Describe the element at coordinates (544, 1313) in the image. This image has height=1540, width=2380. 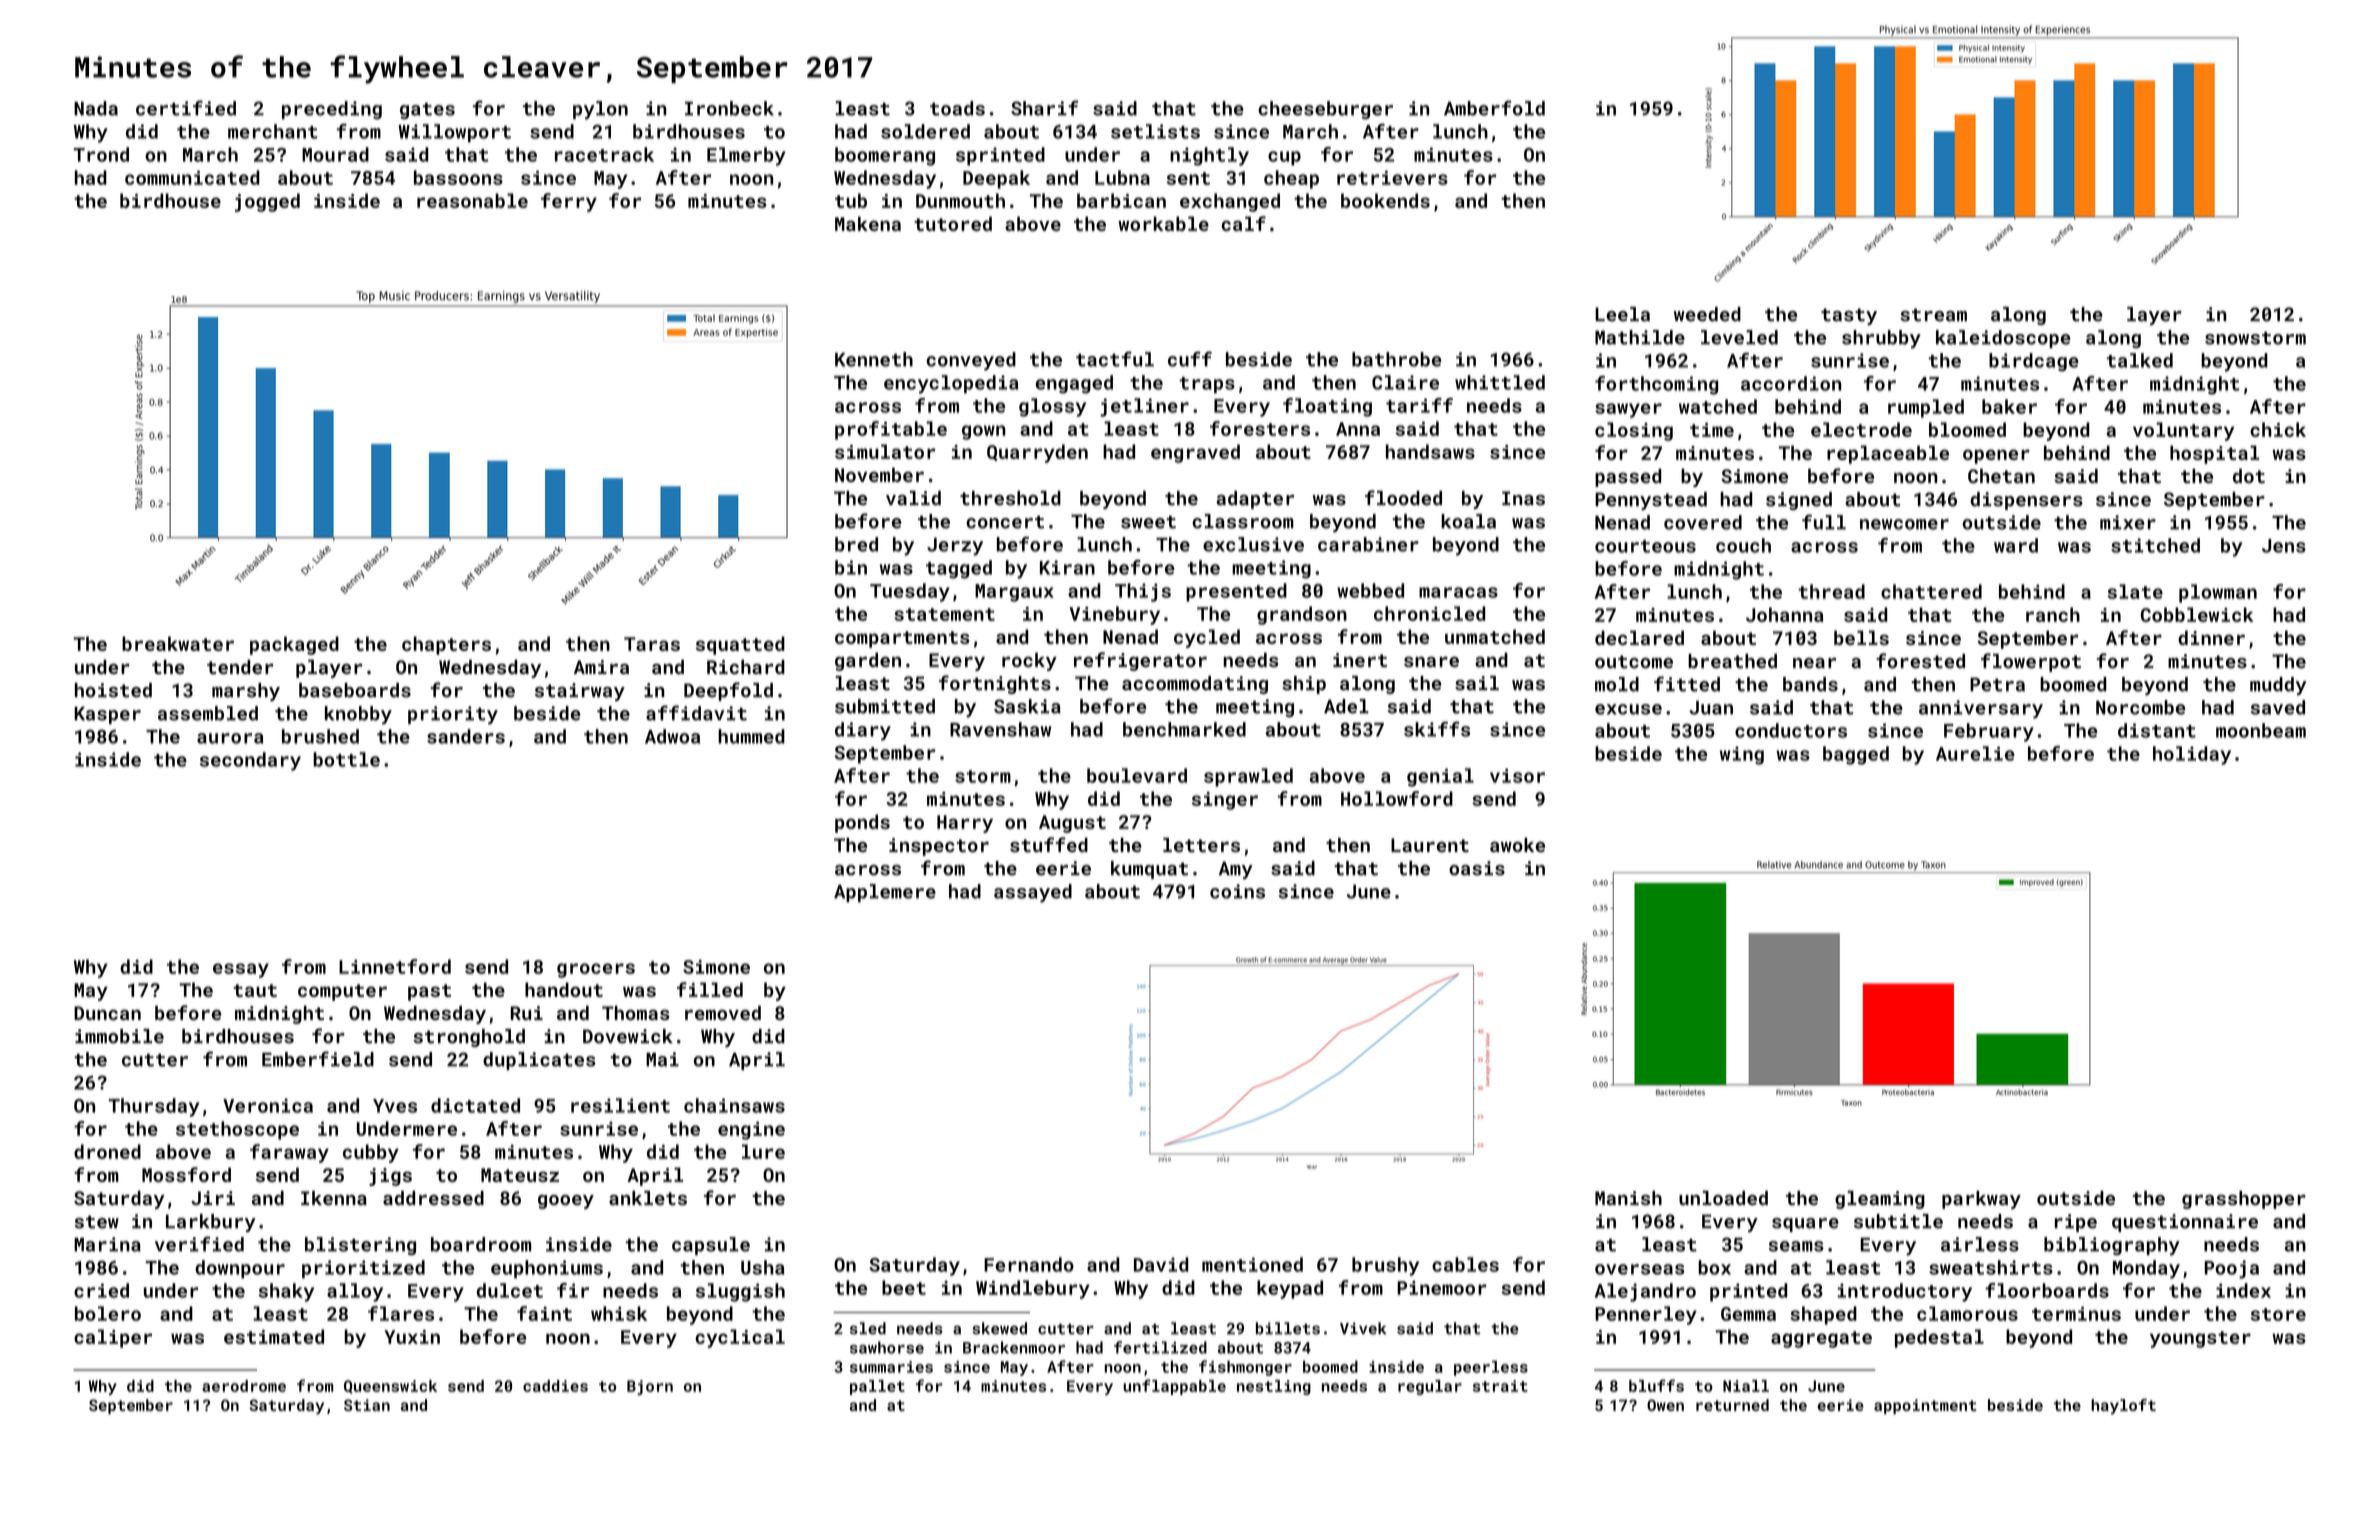
I see `faint` at that location.
